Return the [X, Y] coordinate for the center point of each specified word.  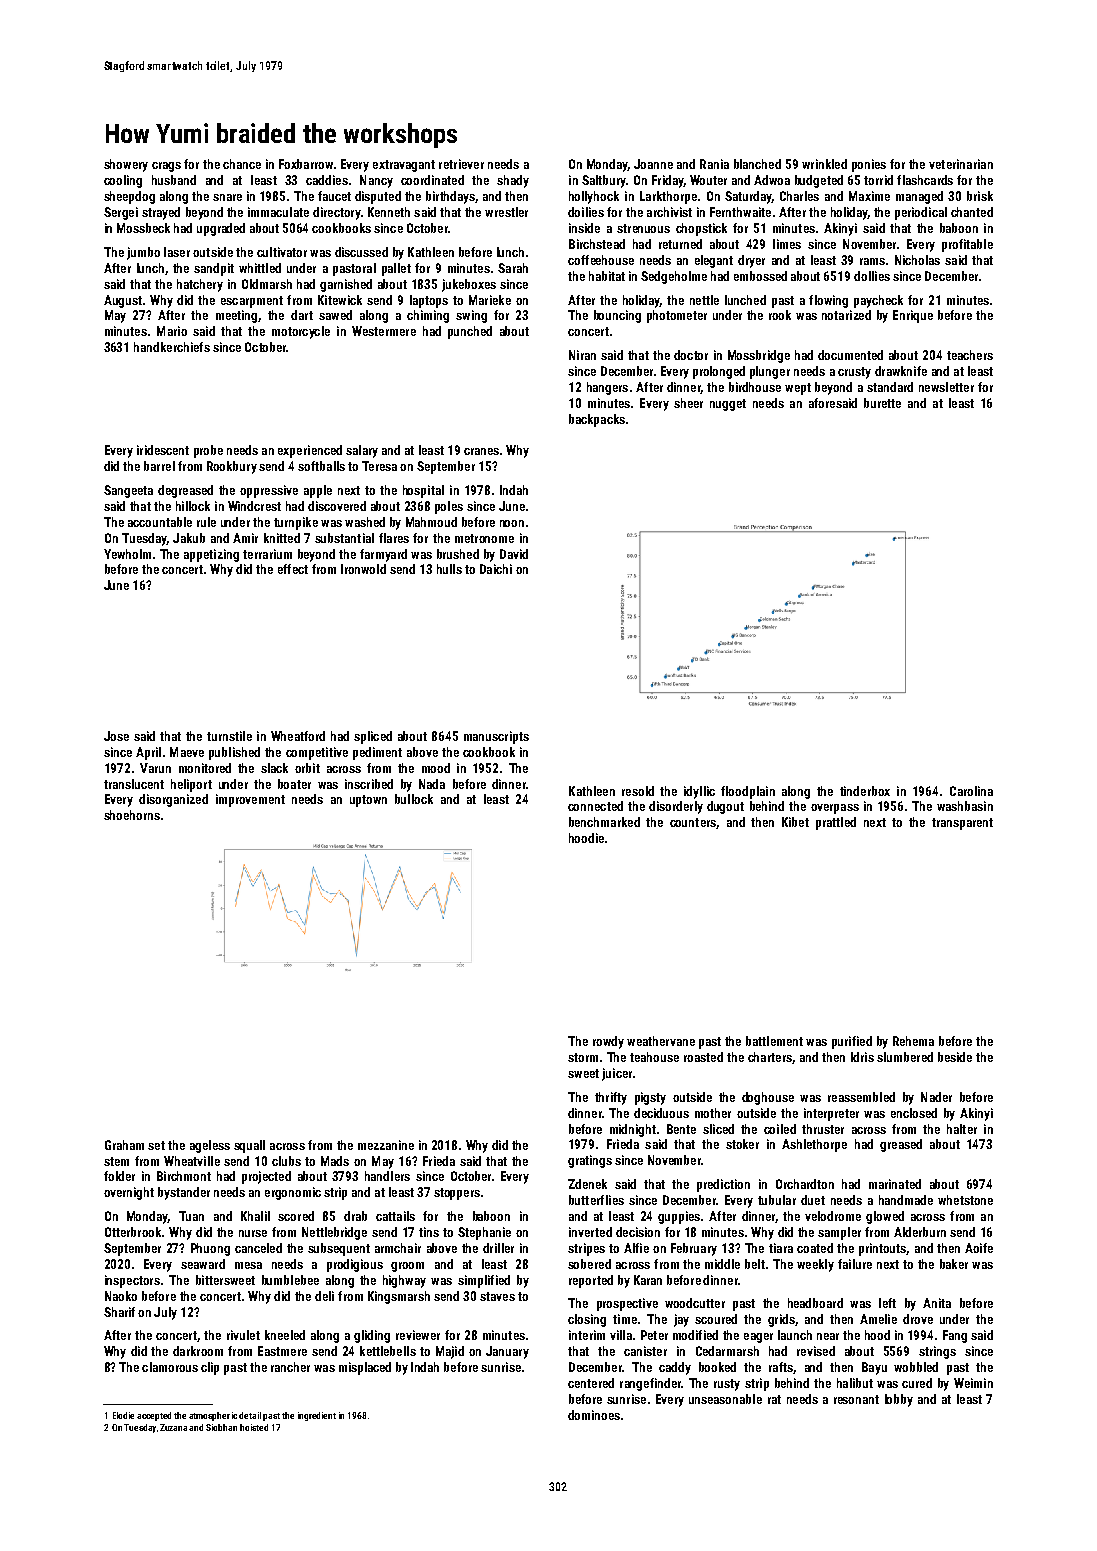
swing [471, 316]
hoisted [254, 1427]
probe [208, 451]
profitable [967, 245]
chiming [428, 316]
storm [583, 1057]
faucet [334, 196]
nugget [728, 405]
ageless [210, 1146]
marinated [895, 1184]
